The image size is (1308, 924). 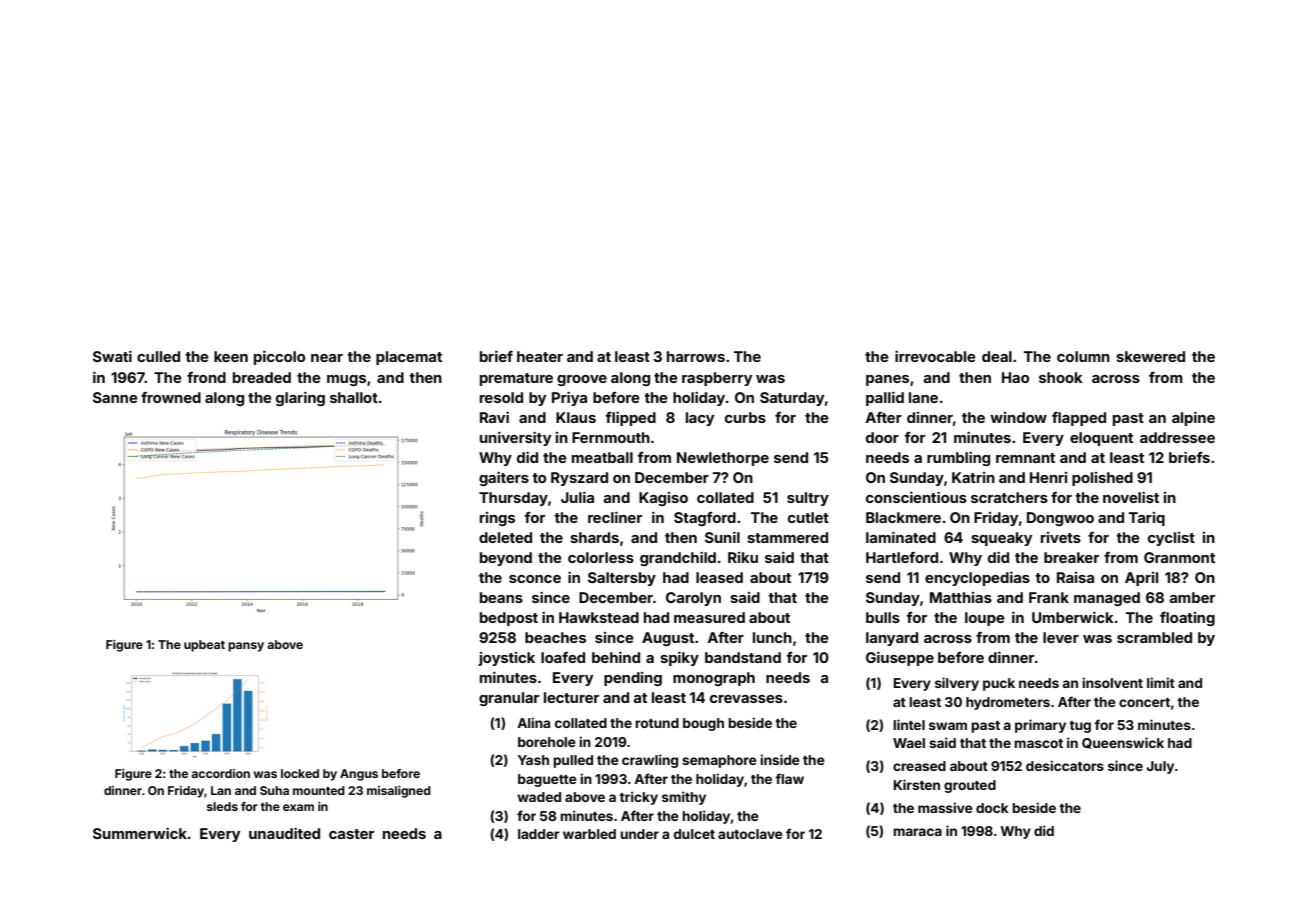 What do you see at coordinates (1107, 599) in the image?
I see `managed` at bounding box center [1107, 599].
